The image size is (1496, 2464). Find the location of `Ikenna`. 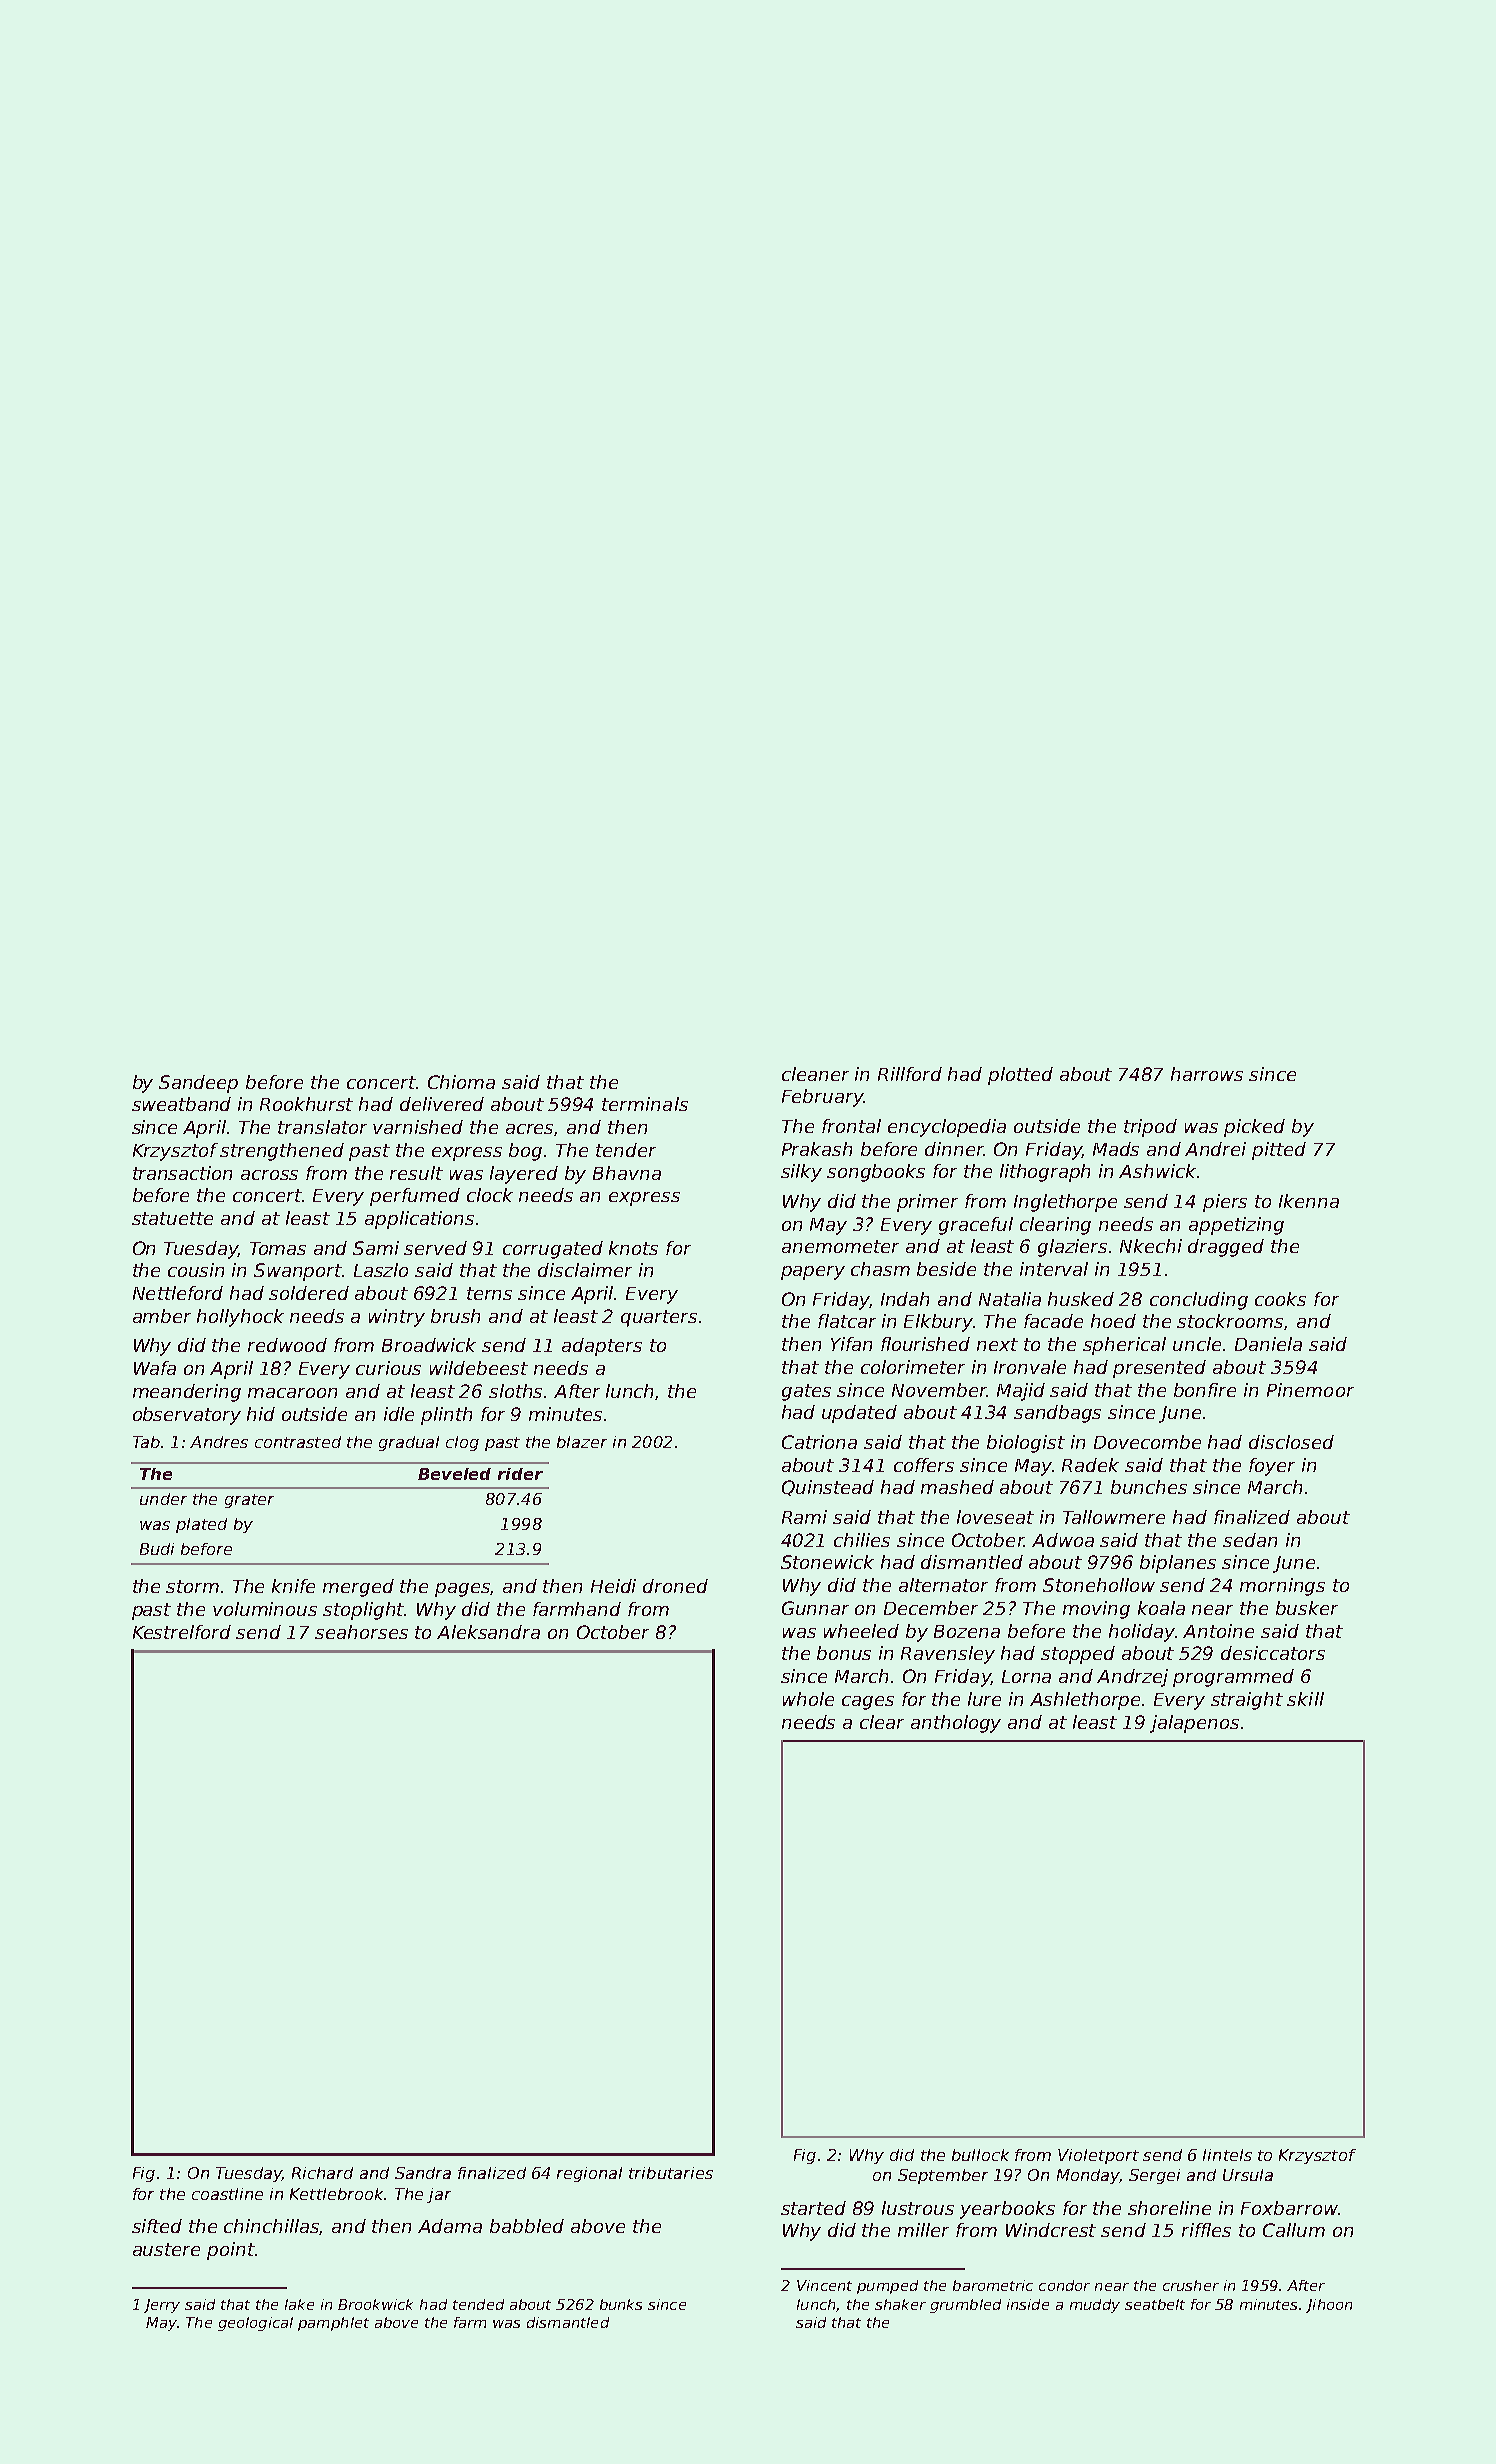

Ikenna is located at coordinates (1309, 1201).
